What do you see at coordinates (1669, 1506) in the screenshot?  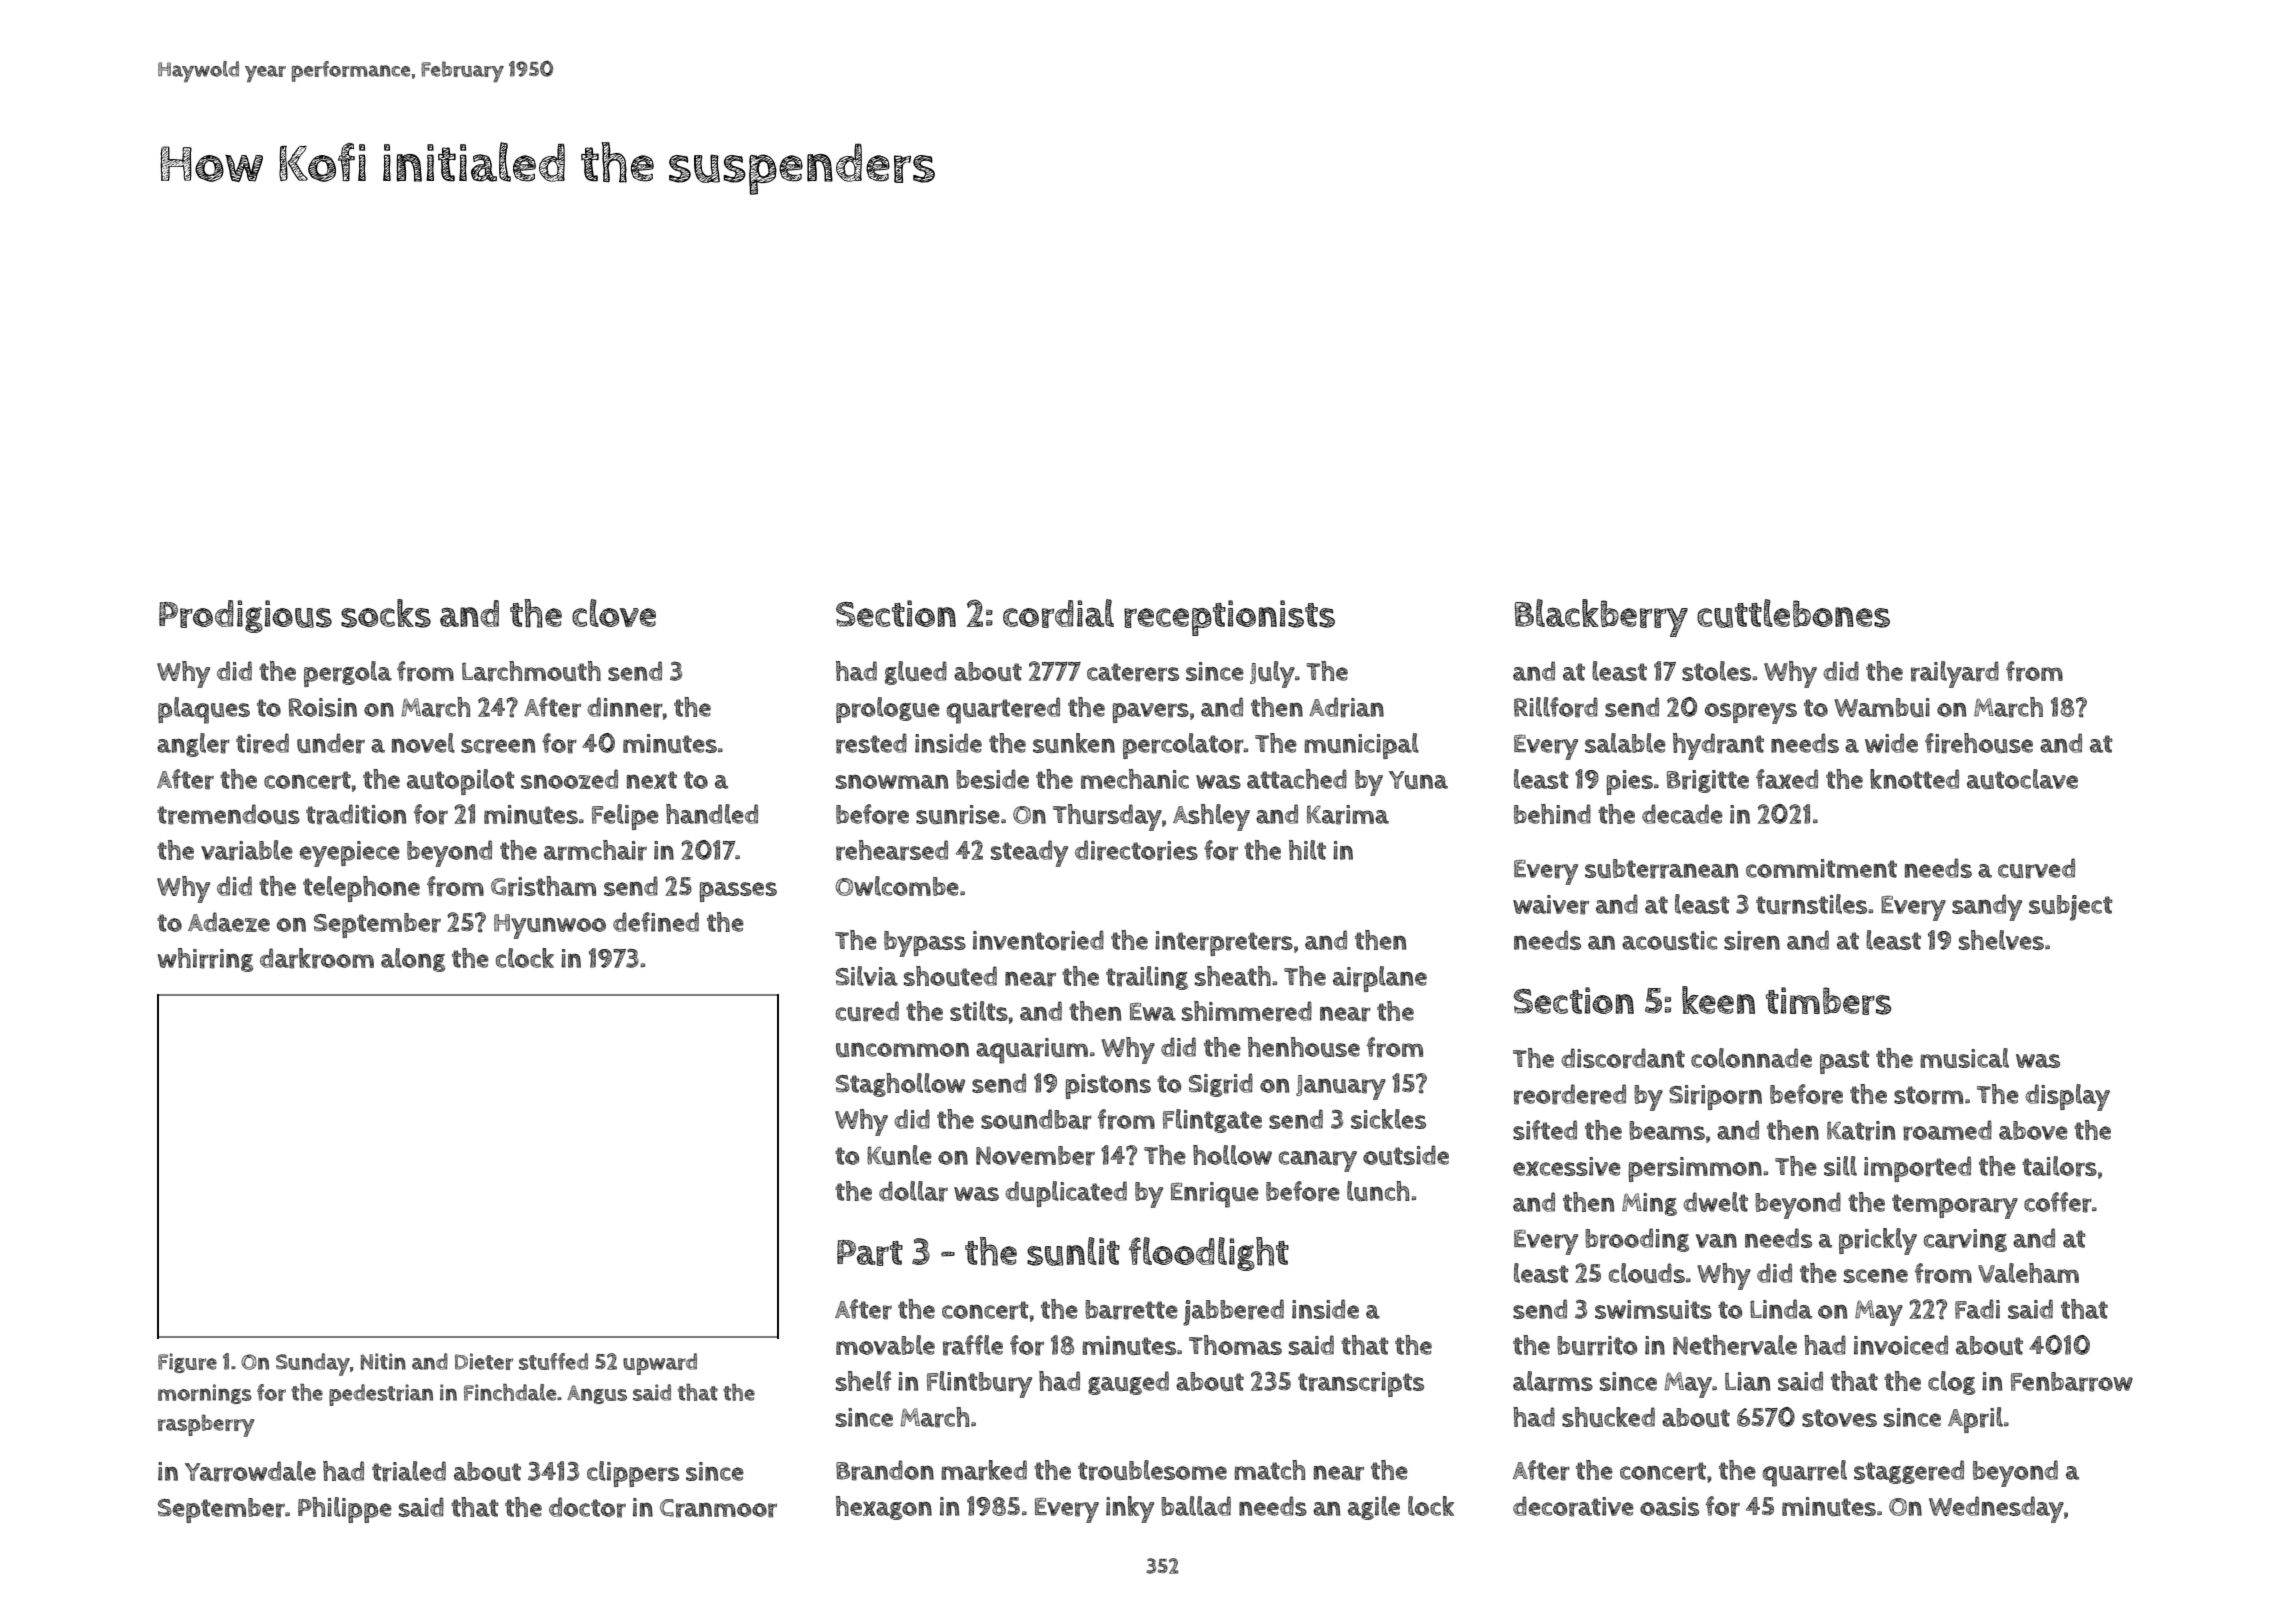 I see `oasis` at bounding box center [1669, 1506].
